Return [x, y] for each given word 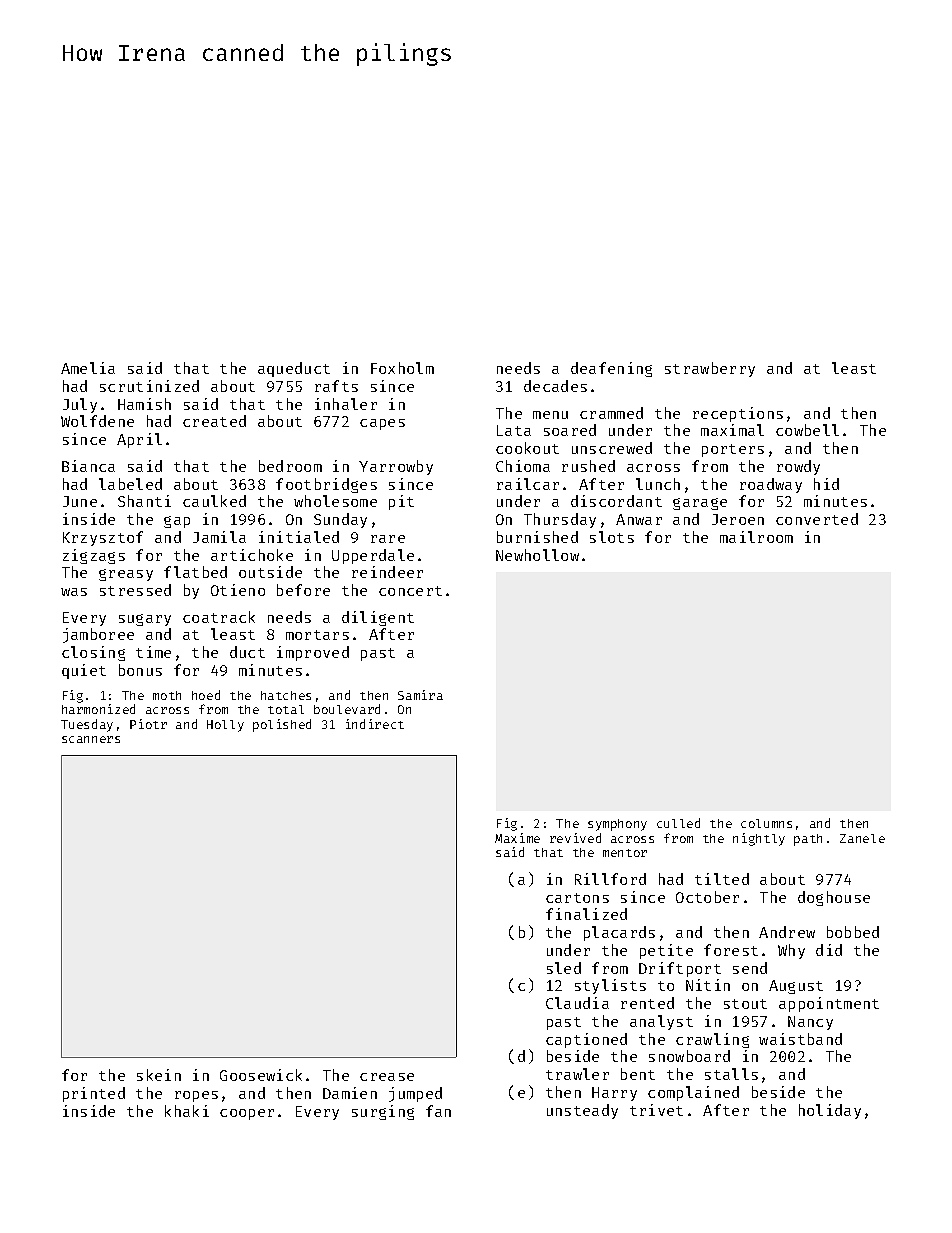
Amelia [88, 368]
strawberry [710, 369]
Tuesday [87, 725]
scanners [91, 739]
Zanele [862, 838]
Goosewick [261, 1075]
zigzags [94, 556]
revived [575, 838]
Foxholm [402, 368]
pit [401, 502]
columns [766, 823]
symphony [617, 825]
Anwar [639, 519]
